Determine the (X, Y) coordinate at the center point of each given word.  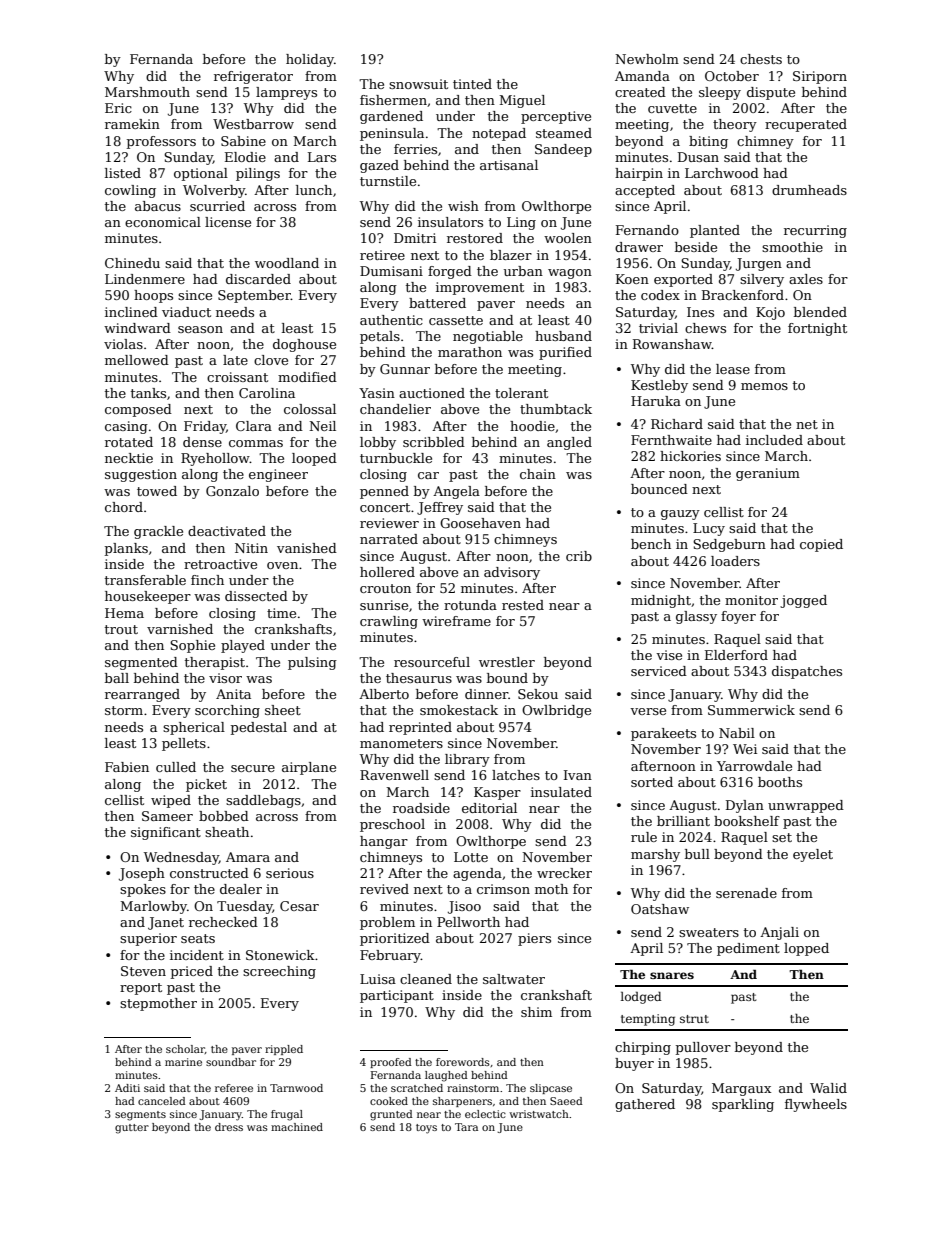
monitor (751, 600)
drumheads (809, 190)
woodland (287, 263)
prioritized (395, 939)
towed (157, 491)
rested (523, 605)
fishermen (393, 100)
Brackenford (743, 295)
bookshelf (747, 821)
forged (450, 272)
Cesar (299, 906)
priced (192, 972)
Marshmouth (147, 92)
